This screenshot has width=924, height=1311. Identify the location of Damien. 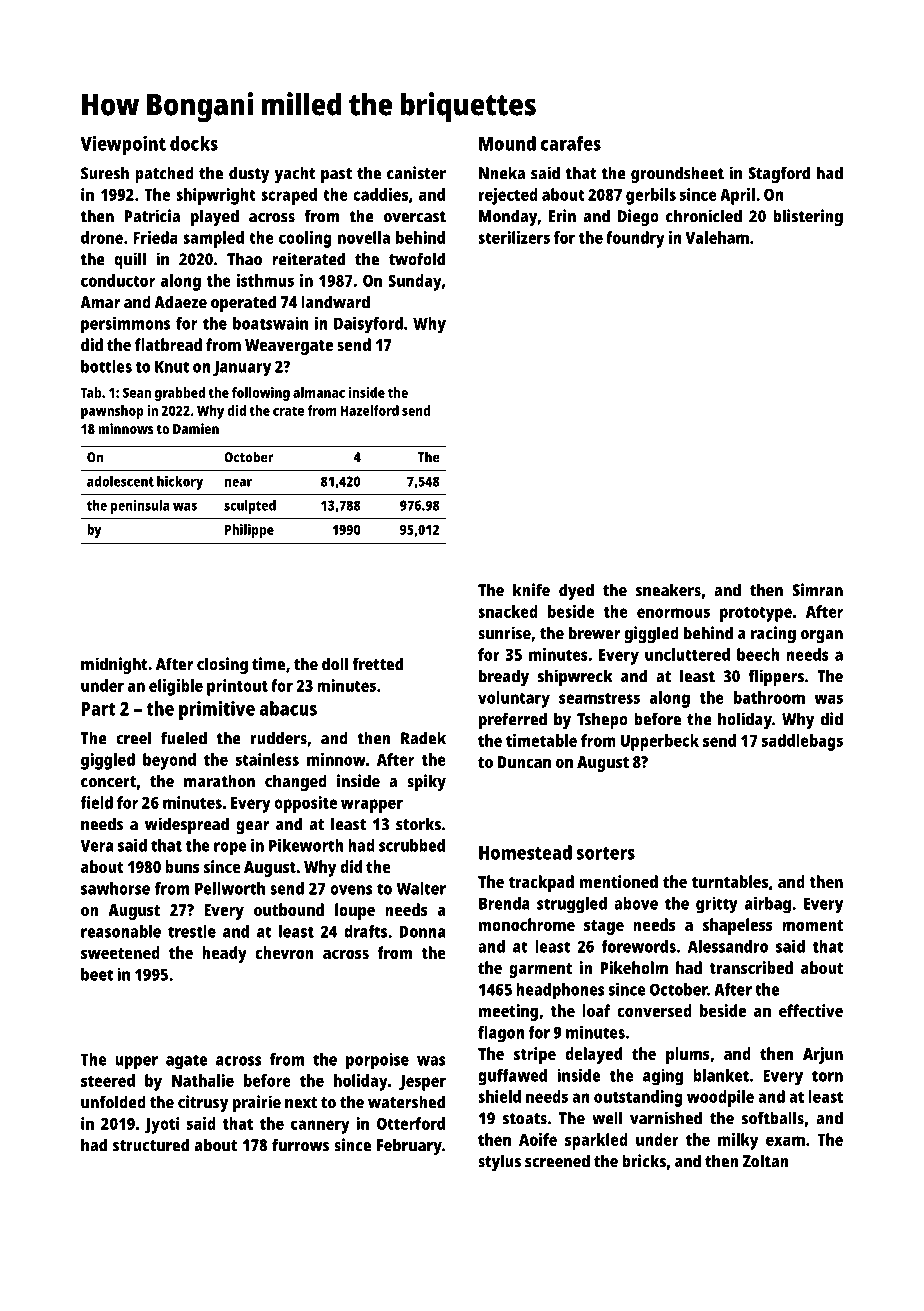
(196, 428).
